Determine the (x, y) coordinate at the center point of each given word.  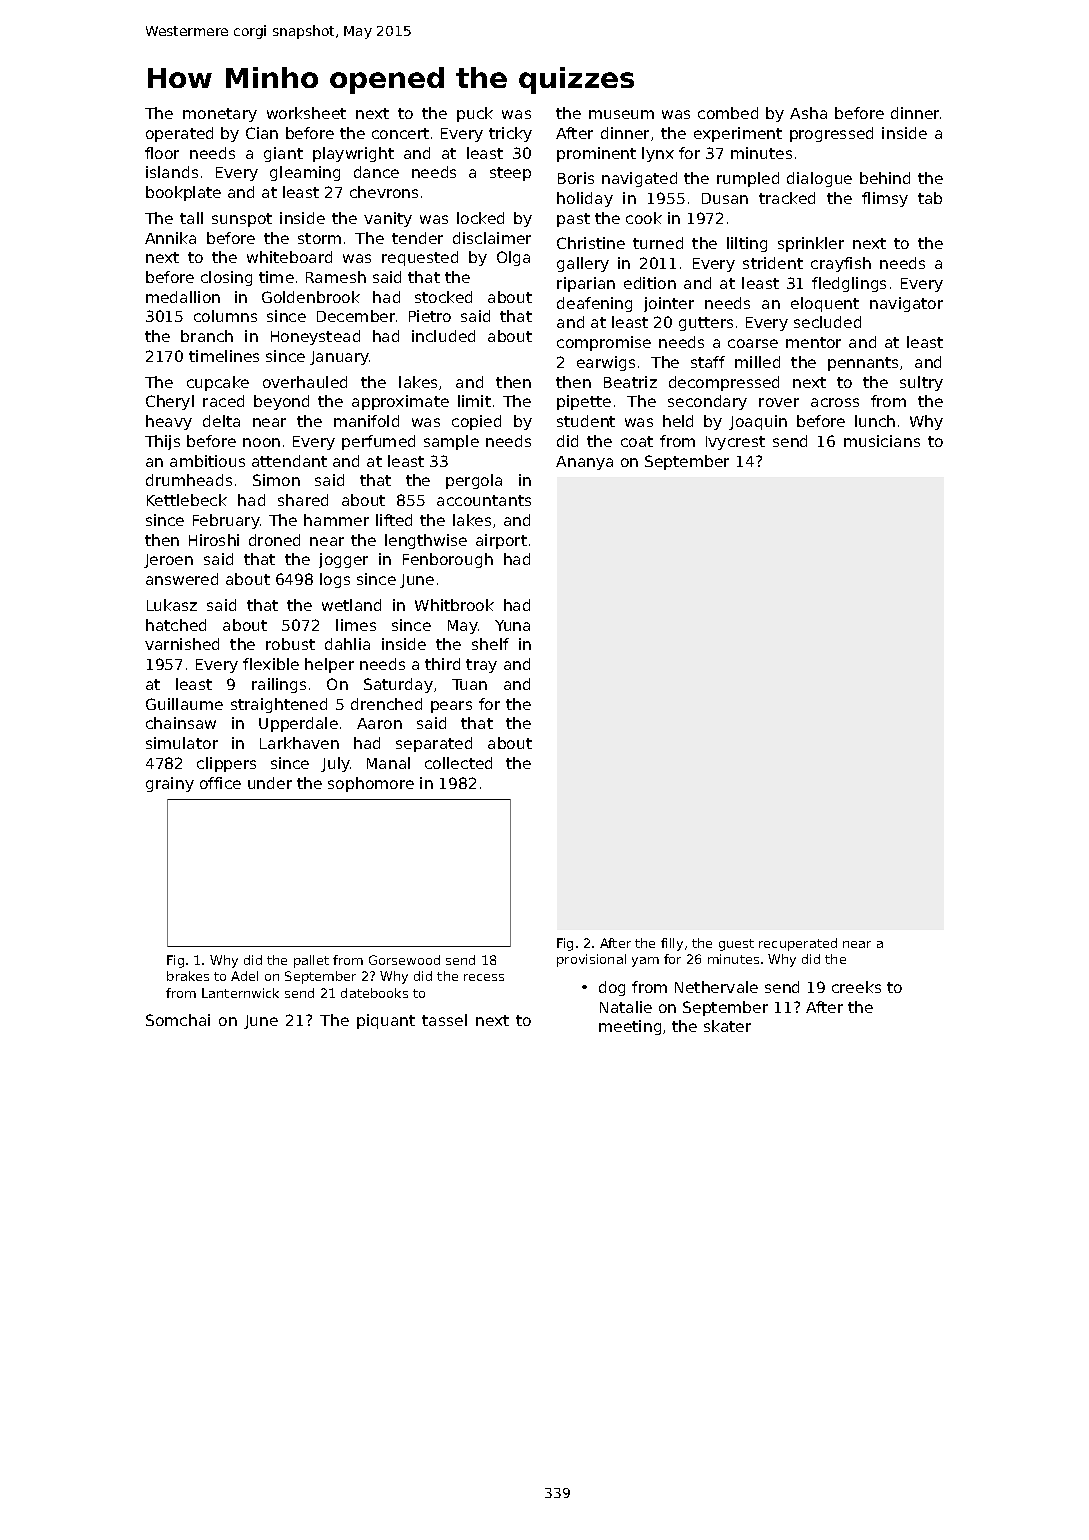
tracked (787, 198)
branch (207, 336)
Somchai (178, 1020)
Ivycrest (735, 443)
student (586, 421)
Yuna (512, 625)
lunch (875, 421)
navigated (639, 179)
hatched (176, 625)
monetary (220, 115)
